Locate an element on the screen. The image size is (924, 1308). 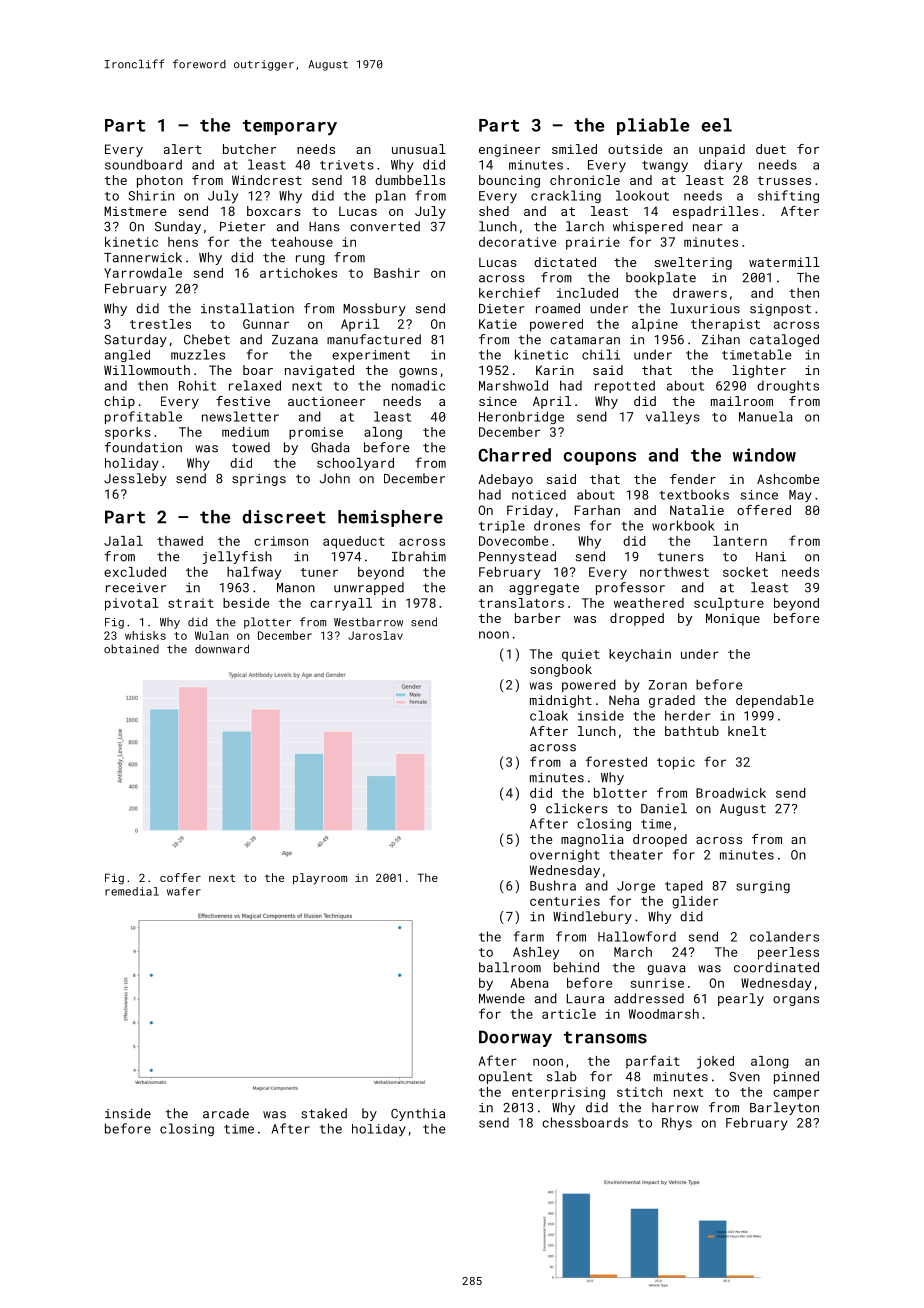
eel is located at coordinates (716, 125).
